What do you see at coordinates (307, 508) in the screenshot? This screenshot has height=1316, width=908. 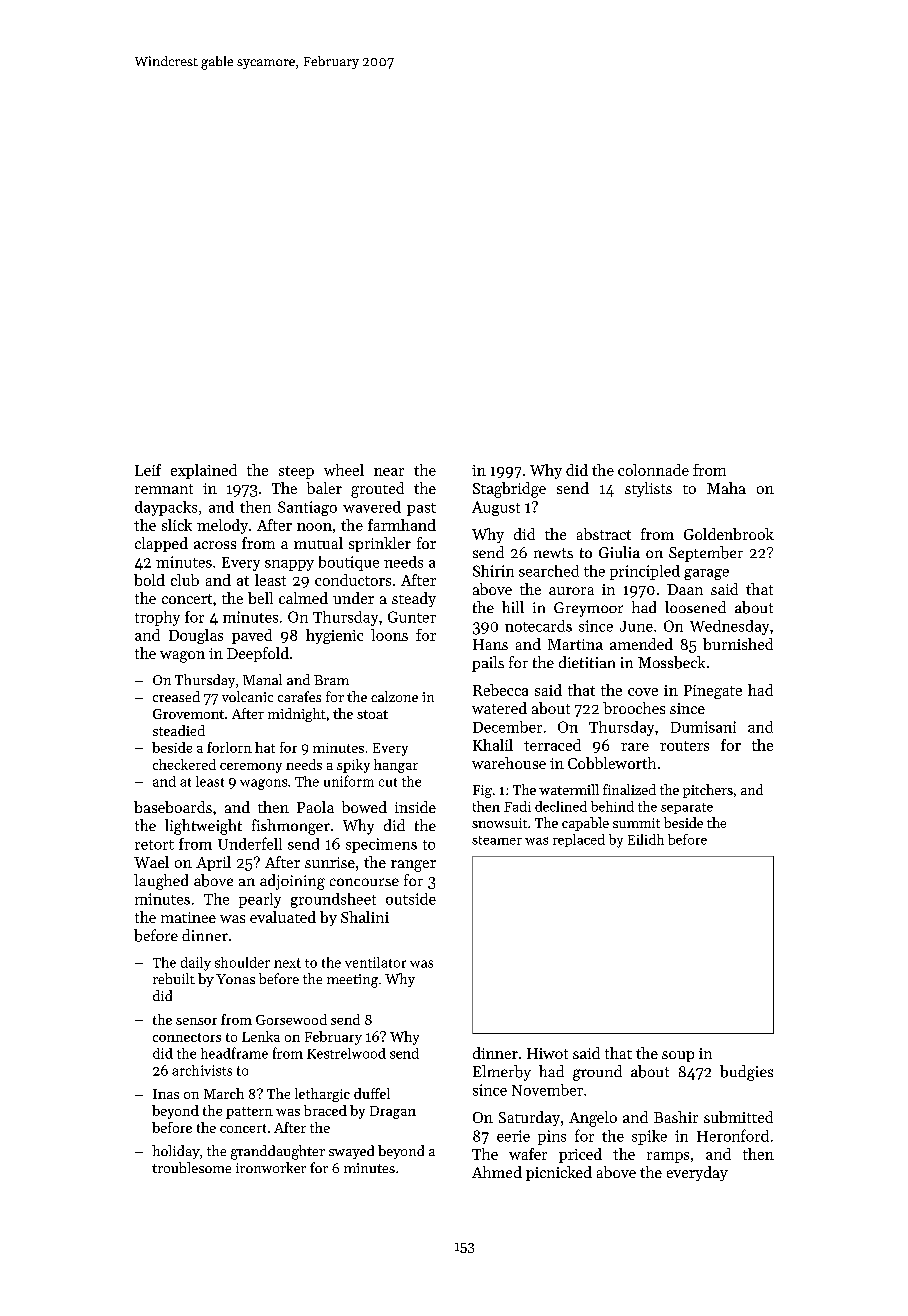 I see `Santiago` at bounding box center [307, 508].
